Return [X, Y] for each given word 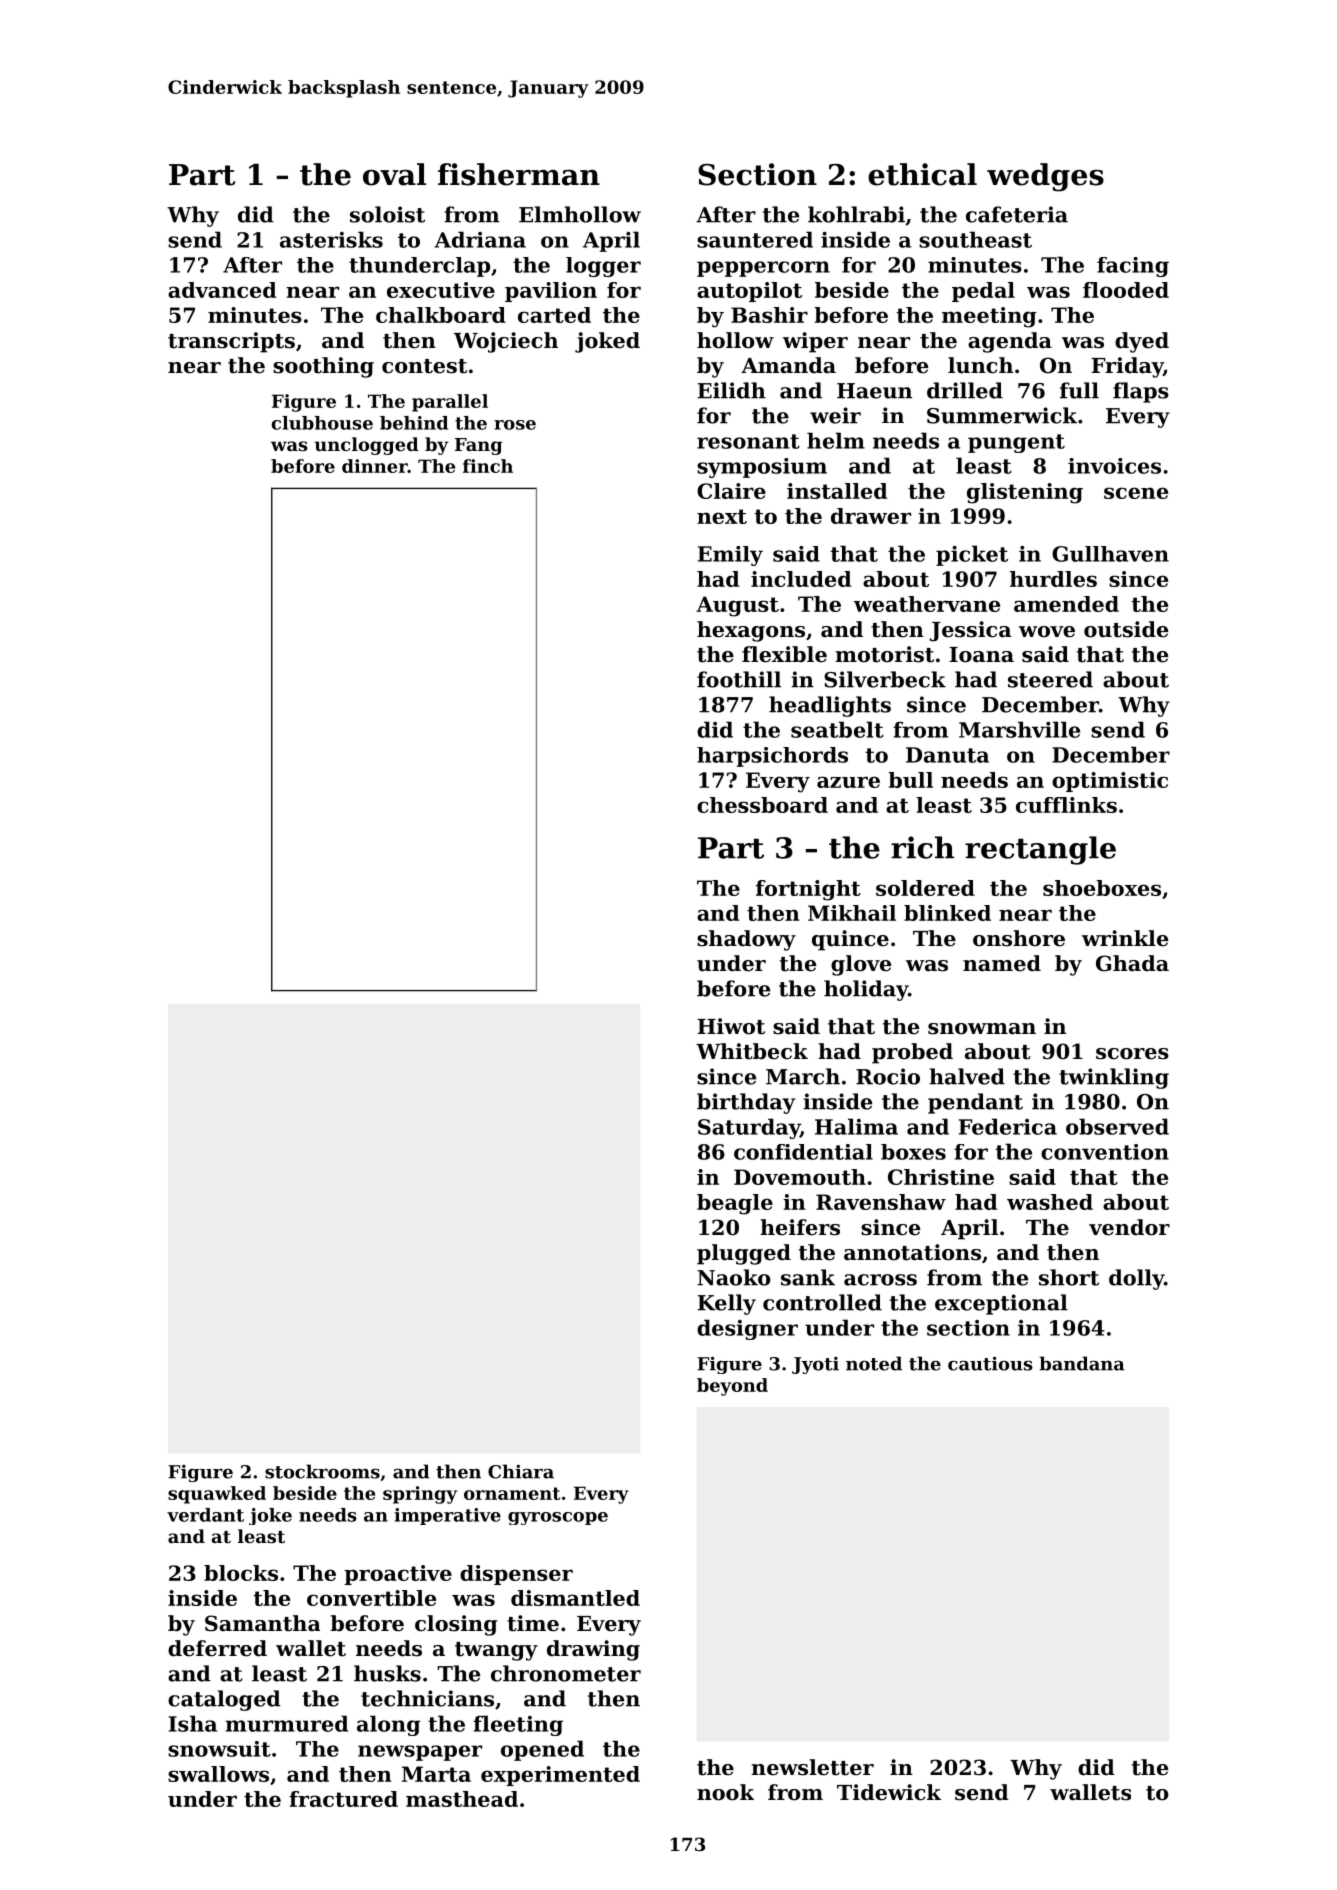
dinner [375, 466]
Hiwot [731, 1026]
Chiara [521, 1471]
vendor [1129, 1227]
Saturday [749, 1128]
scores [1132, 1054]
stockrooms [322, 1471]
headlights [830, 706]
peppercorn [763, 269]
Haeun [874, 391]
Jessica [970, 631]
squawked [217, 1495]
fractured [343, 1799]
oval [394, 174]
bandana [1082, 1363]
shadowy [746, 940]
